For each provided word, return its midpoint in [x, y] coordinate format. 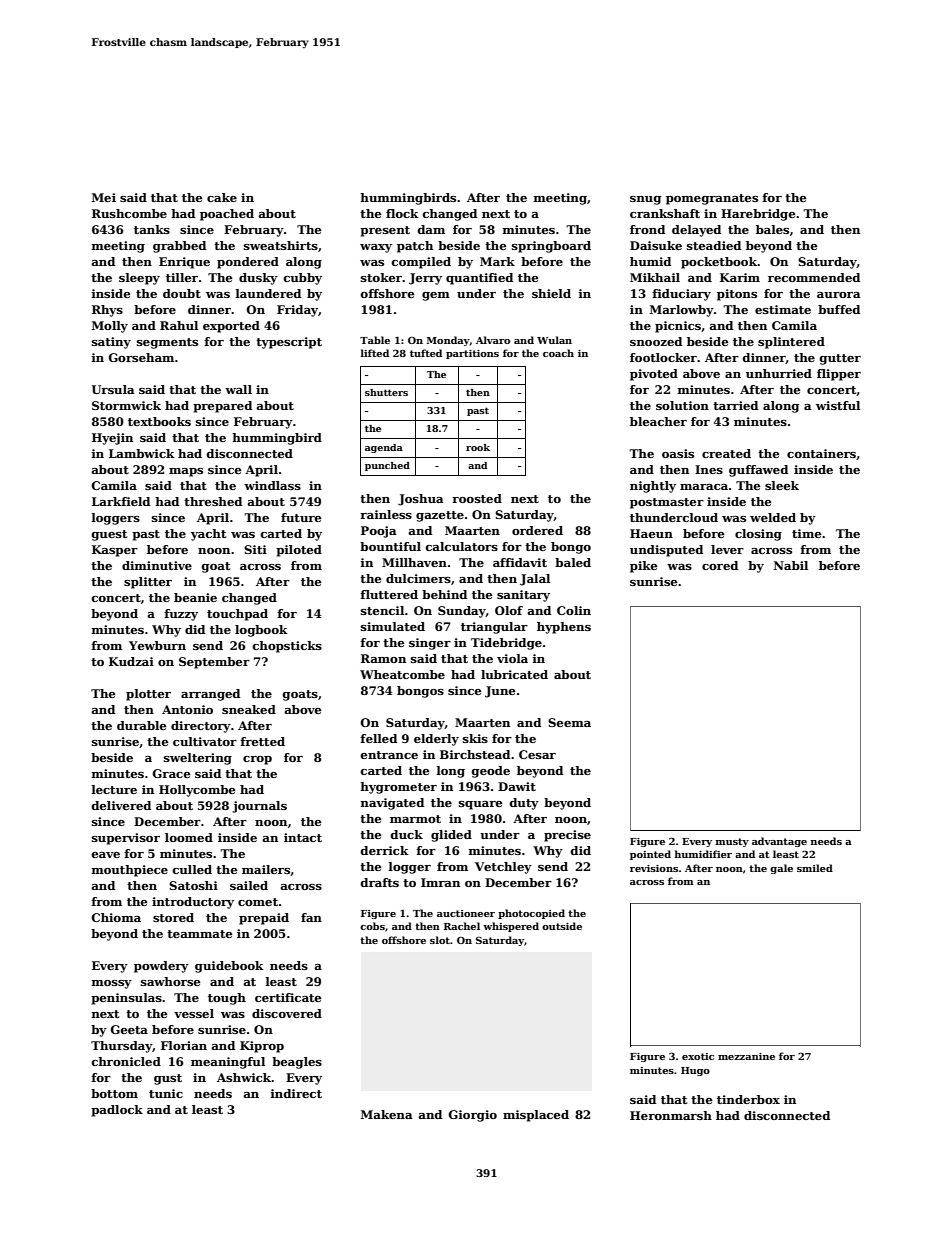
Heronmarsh [671, 1115]
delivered [121, 805]
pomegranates [712, 199]
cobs [372, 926]
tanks [152, 229]
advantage [779, 842]
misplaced [536, 1116]
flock [402, 213]
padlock [117, 1111]
